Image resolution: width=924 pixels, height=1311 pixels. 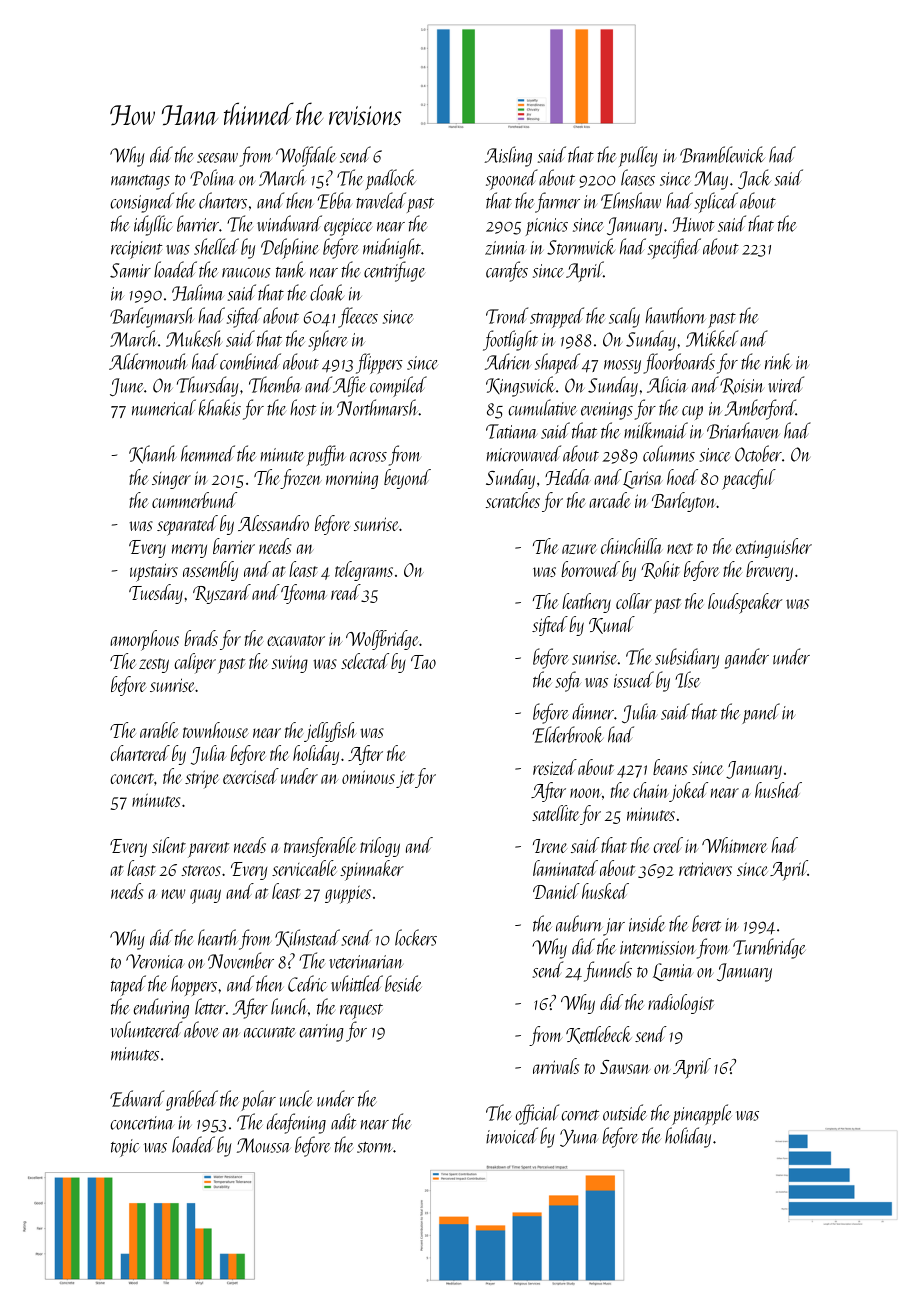 What do you see at coordinates (579, 923) in the screenshot?
I see `auburn` at bounding box center [579, 923].
